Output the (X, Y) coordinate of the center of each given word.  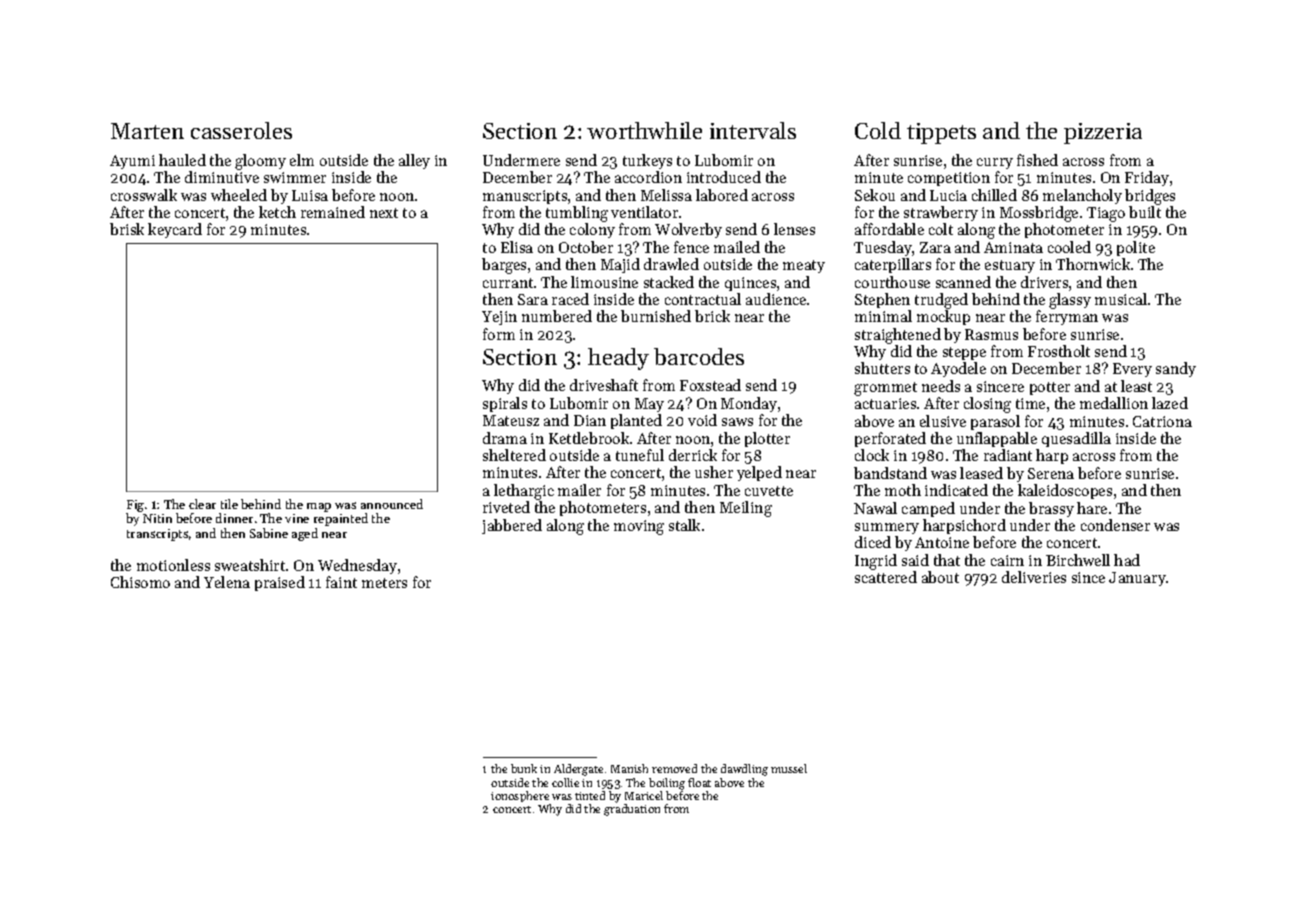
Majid (620, 265)
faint (341, 582)
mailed (737, 247)
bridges (1150, 197)
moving (639, 527)
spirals (505, 404)
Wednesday (357, 566)
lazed (1170, 403)
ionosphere (520, 796)
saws (737, 422)
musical (1121, 299)
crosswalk (144, 195)
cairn (1007, 560)
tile (229, 504)
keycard (175, 230)
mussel (789, 768)
